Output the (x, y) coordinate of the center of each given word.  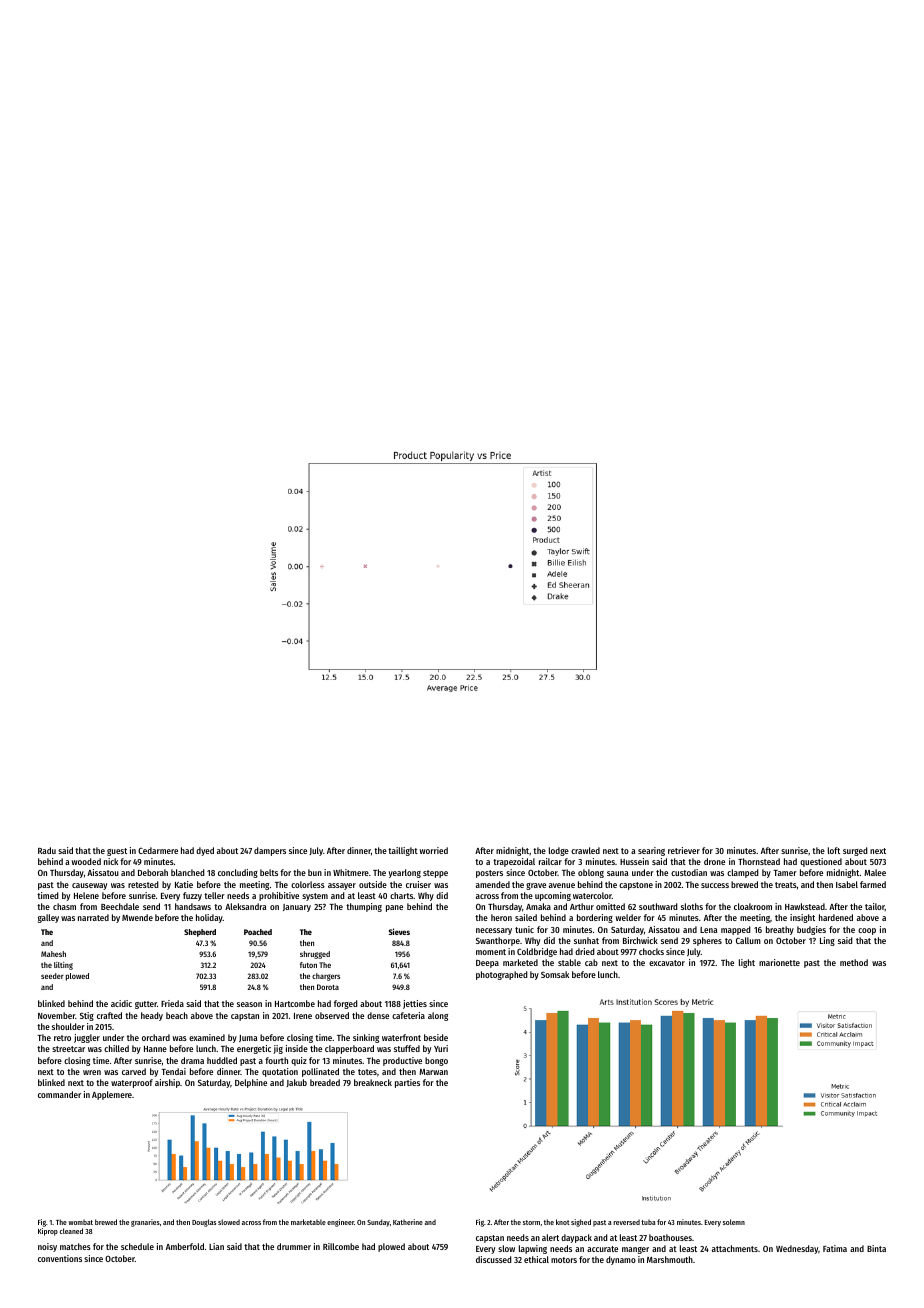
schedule (137, 1246)
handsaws (193, 906)
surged (855, 851)
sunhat (586, 940)
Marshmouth (670, 1259)
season (249, 1004)
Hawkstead (805, 906)
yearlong (404, 873)
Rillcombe (341, 1246)
